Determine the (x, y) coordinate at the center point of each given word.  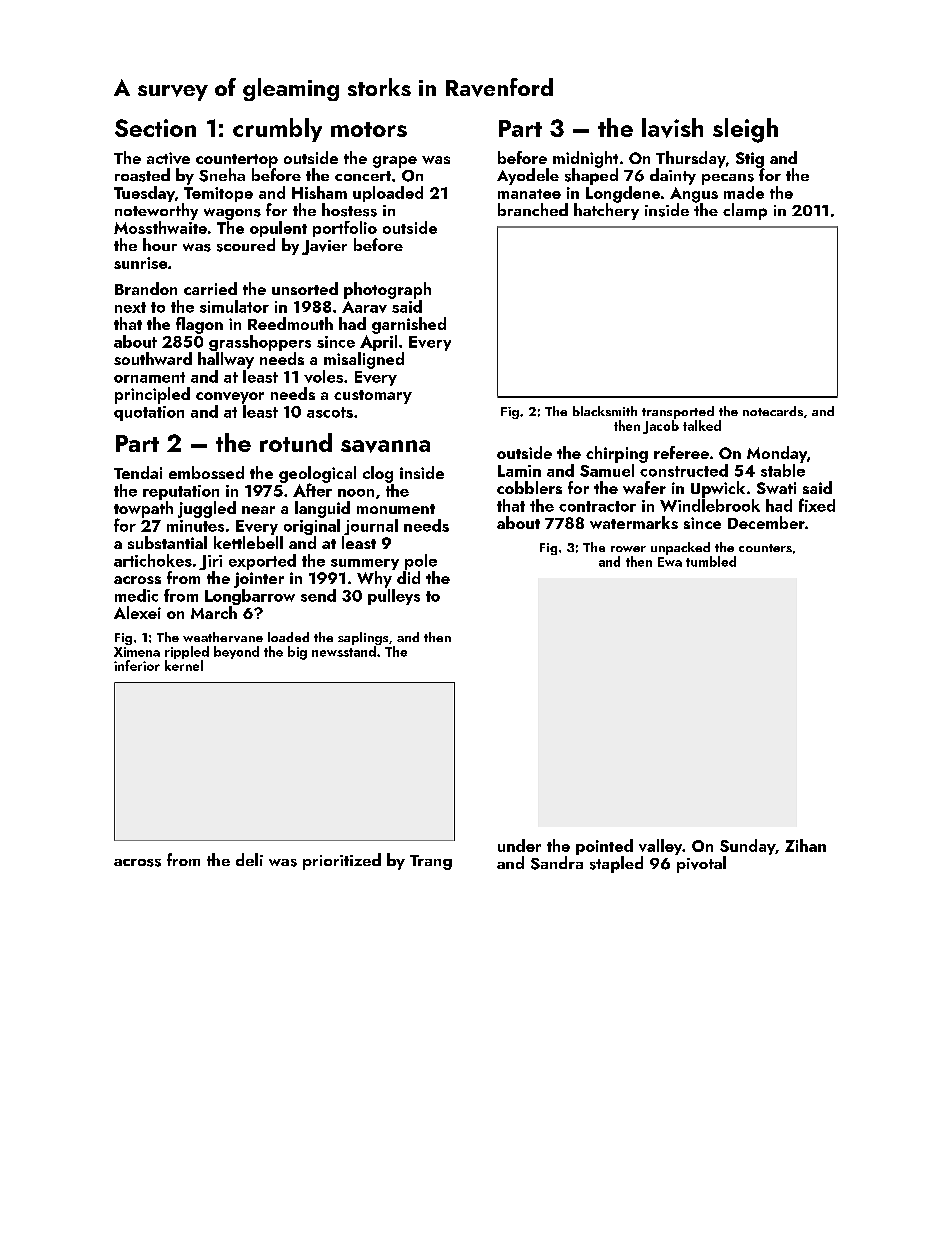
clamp (745, 211)
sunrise (140, 263)
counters (765, 548)
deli (249, 859)
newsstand (344, 651)
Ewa (670, 562)
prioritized (342, 861)
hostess (349, 210)
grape (395, 162)
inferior (137, 665)
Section (155, 128)
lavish (672, 128)
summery (365, 564)
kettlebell (248, 542)
